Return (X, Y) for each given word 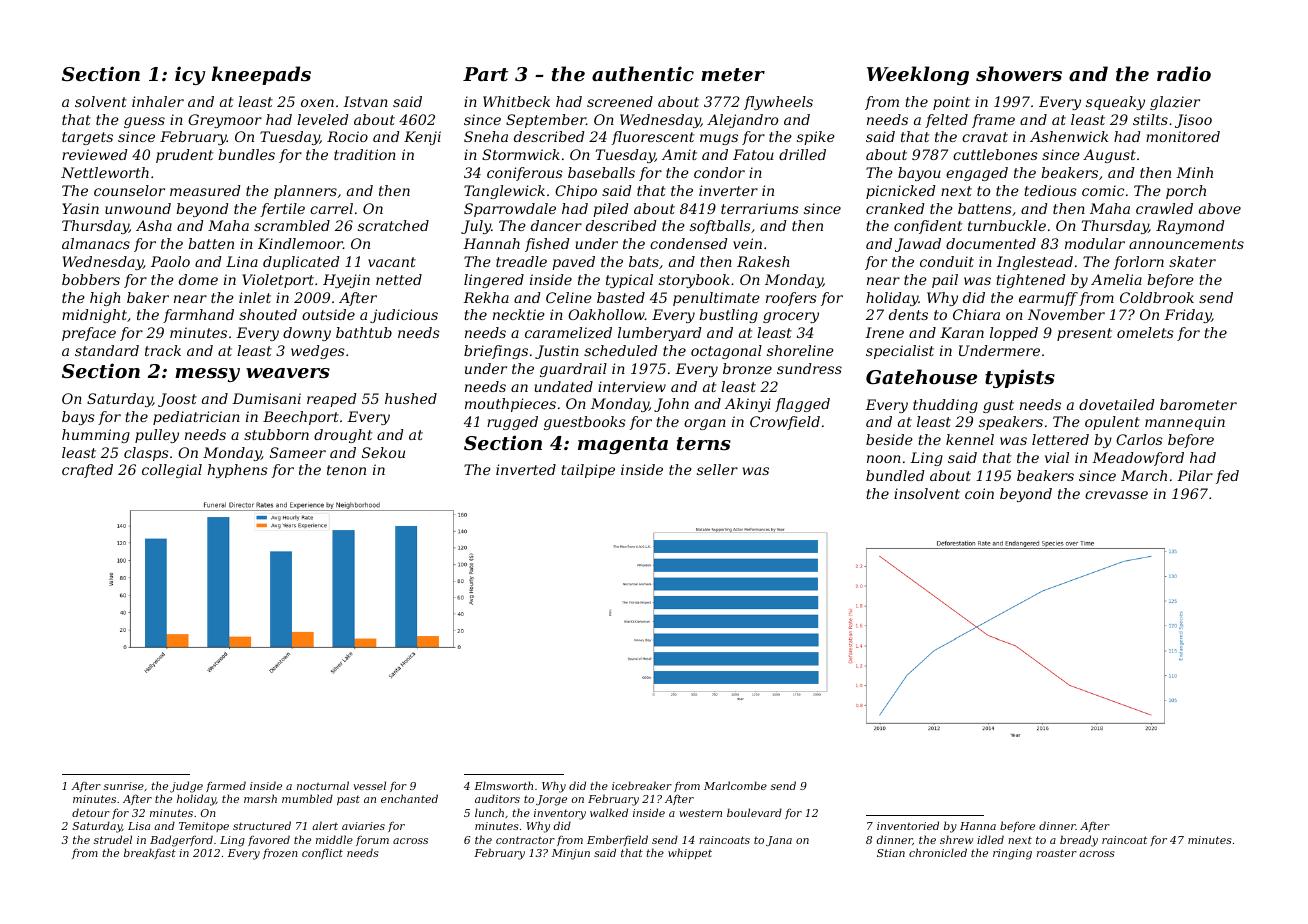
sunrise (124, 786)
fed (1227, 477)
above (1220, 208)
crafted (87, 471)
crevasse (1116, 495)
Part (485, 74)
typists (1020, 378)
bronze (747, 369)
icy (190, 75)
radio (1184, 73)
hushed (411, 398)
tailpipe (588, 471)
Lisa (139, 826)
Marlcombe (735, 785)
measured (205, 190)
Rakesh (763, 261)
